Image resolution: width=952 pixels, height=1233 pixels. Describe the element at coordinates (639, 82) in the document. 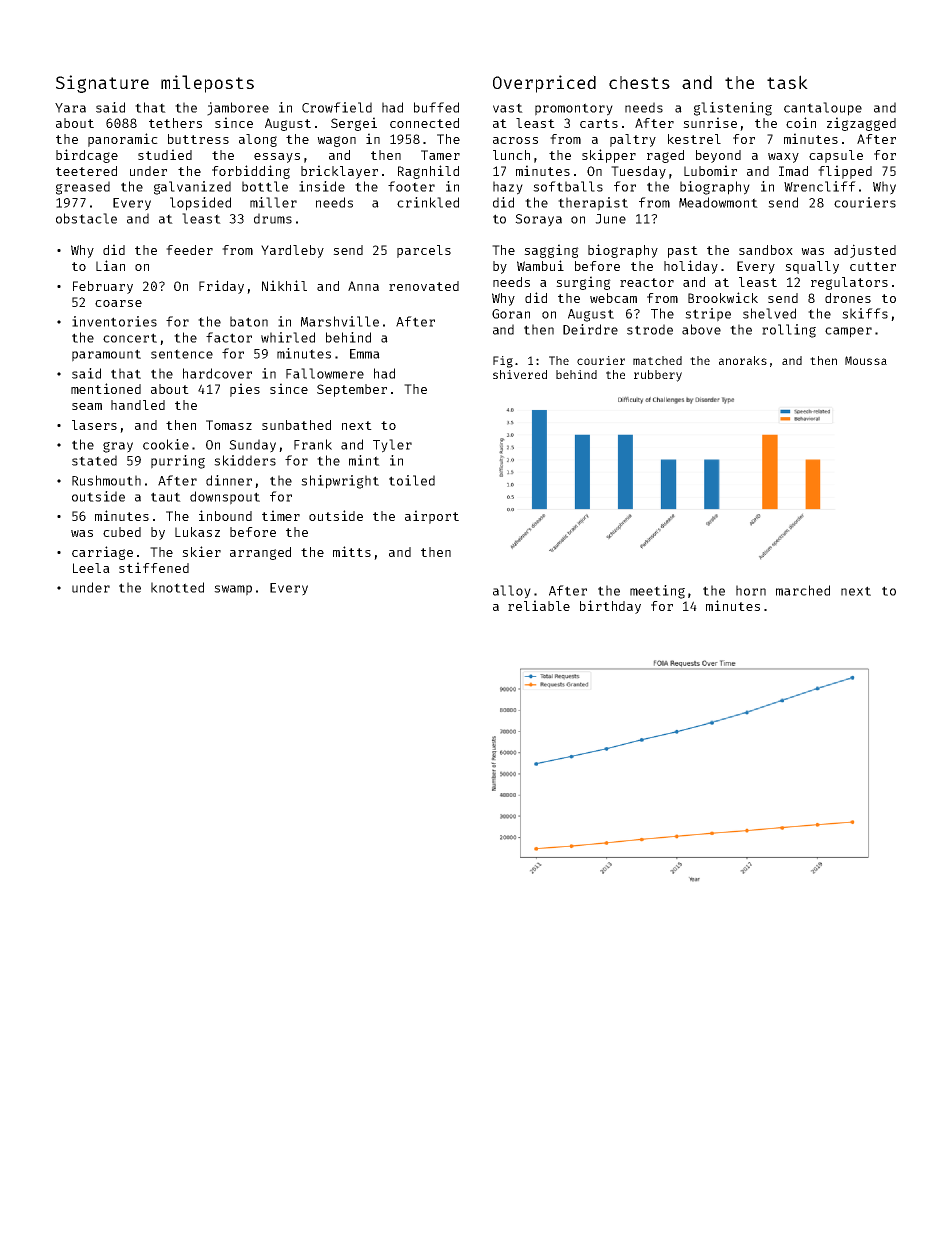

I see `chests` at that location.
